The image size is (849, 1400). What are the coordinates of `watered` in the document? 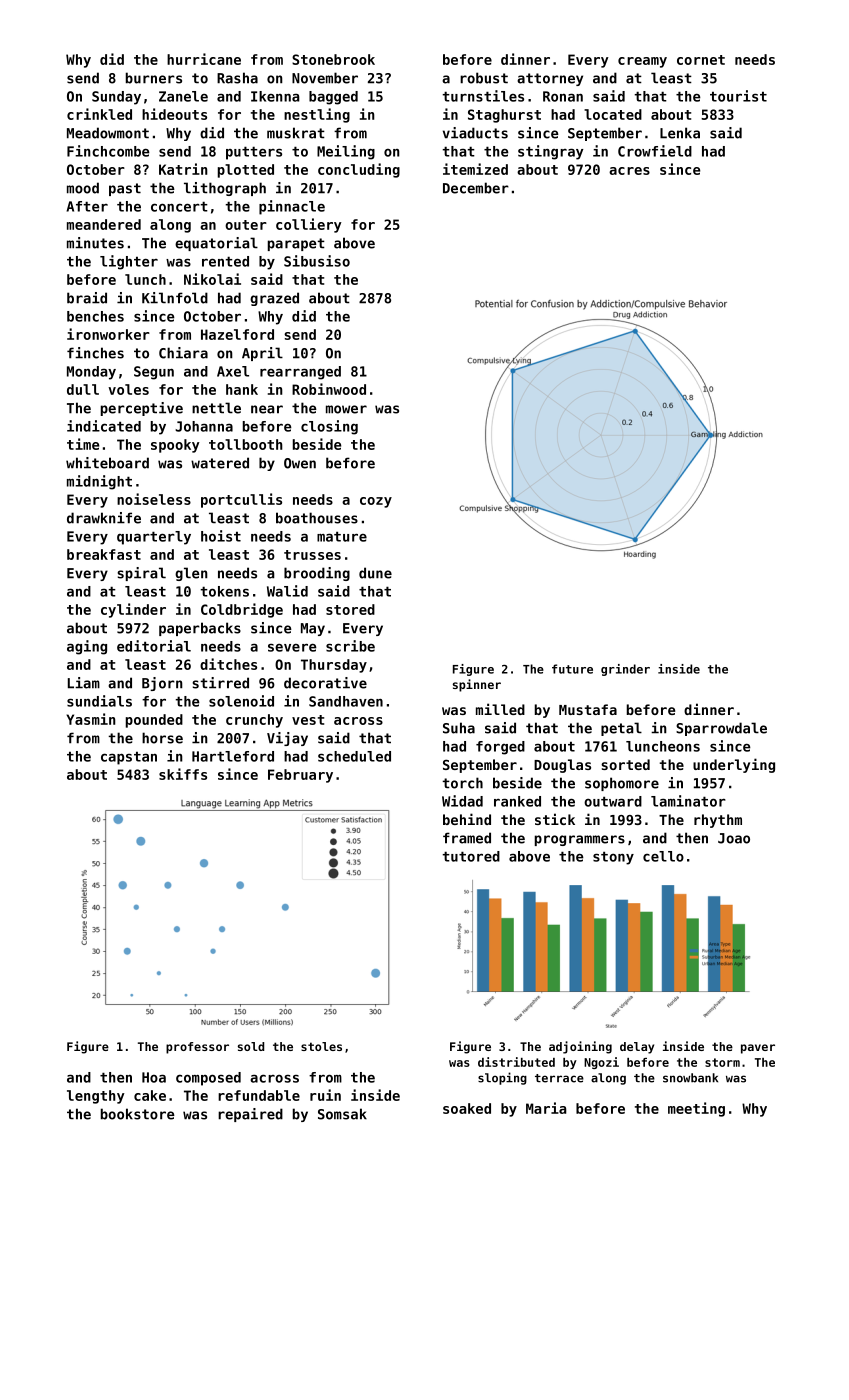 It's located at (220, 463).
